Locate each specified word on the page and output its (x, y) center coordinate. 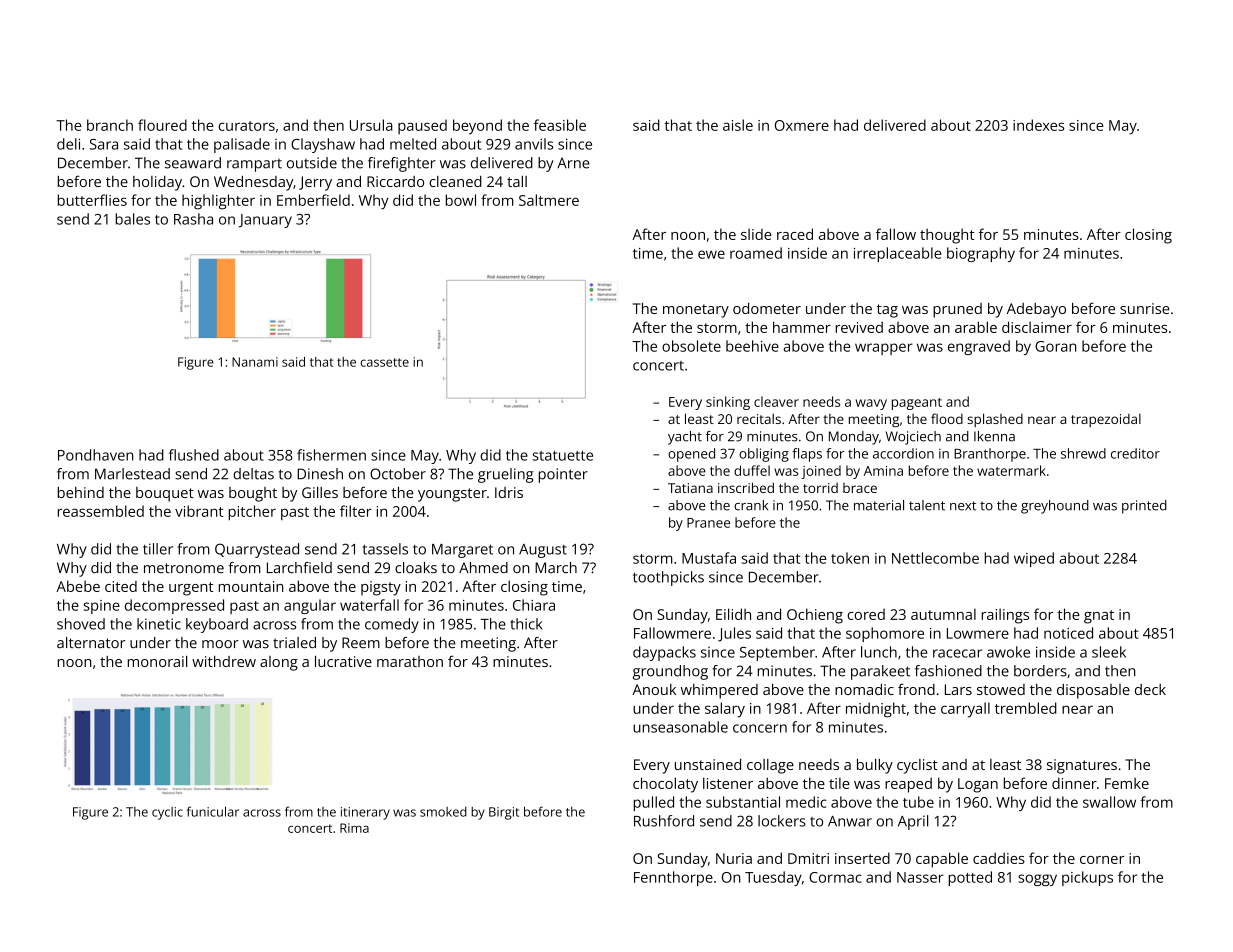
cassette (384, 362)
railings (1005, 616)
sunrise (1145, 308)
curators (246, 126)
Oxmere (802, 125)
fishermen (331, 455)
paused (422, 126)
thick (526, 624)
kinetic (159, 624)
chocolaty (665, 785)
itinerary (365, 813)
